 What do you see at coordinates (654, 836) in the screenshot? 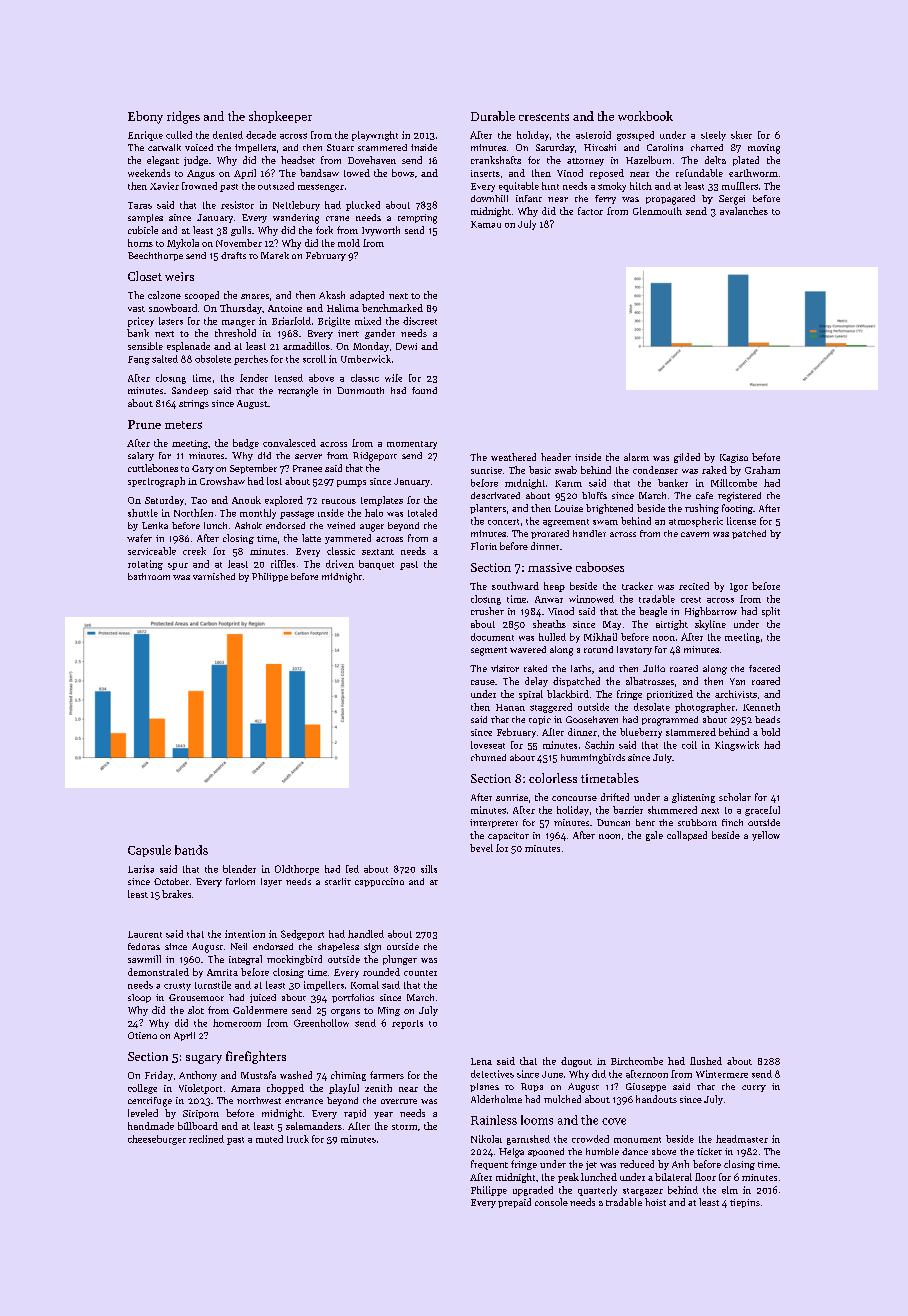
I see `gale` at bounding box center [654, 836].
